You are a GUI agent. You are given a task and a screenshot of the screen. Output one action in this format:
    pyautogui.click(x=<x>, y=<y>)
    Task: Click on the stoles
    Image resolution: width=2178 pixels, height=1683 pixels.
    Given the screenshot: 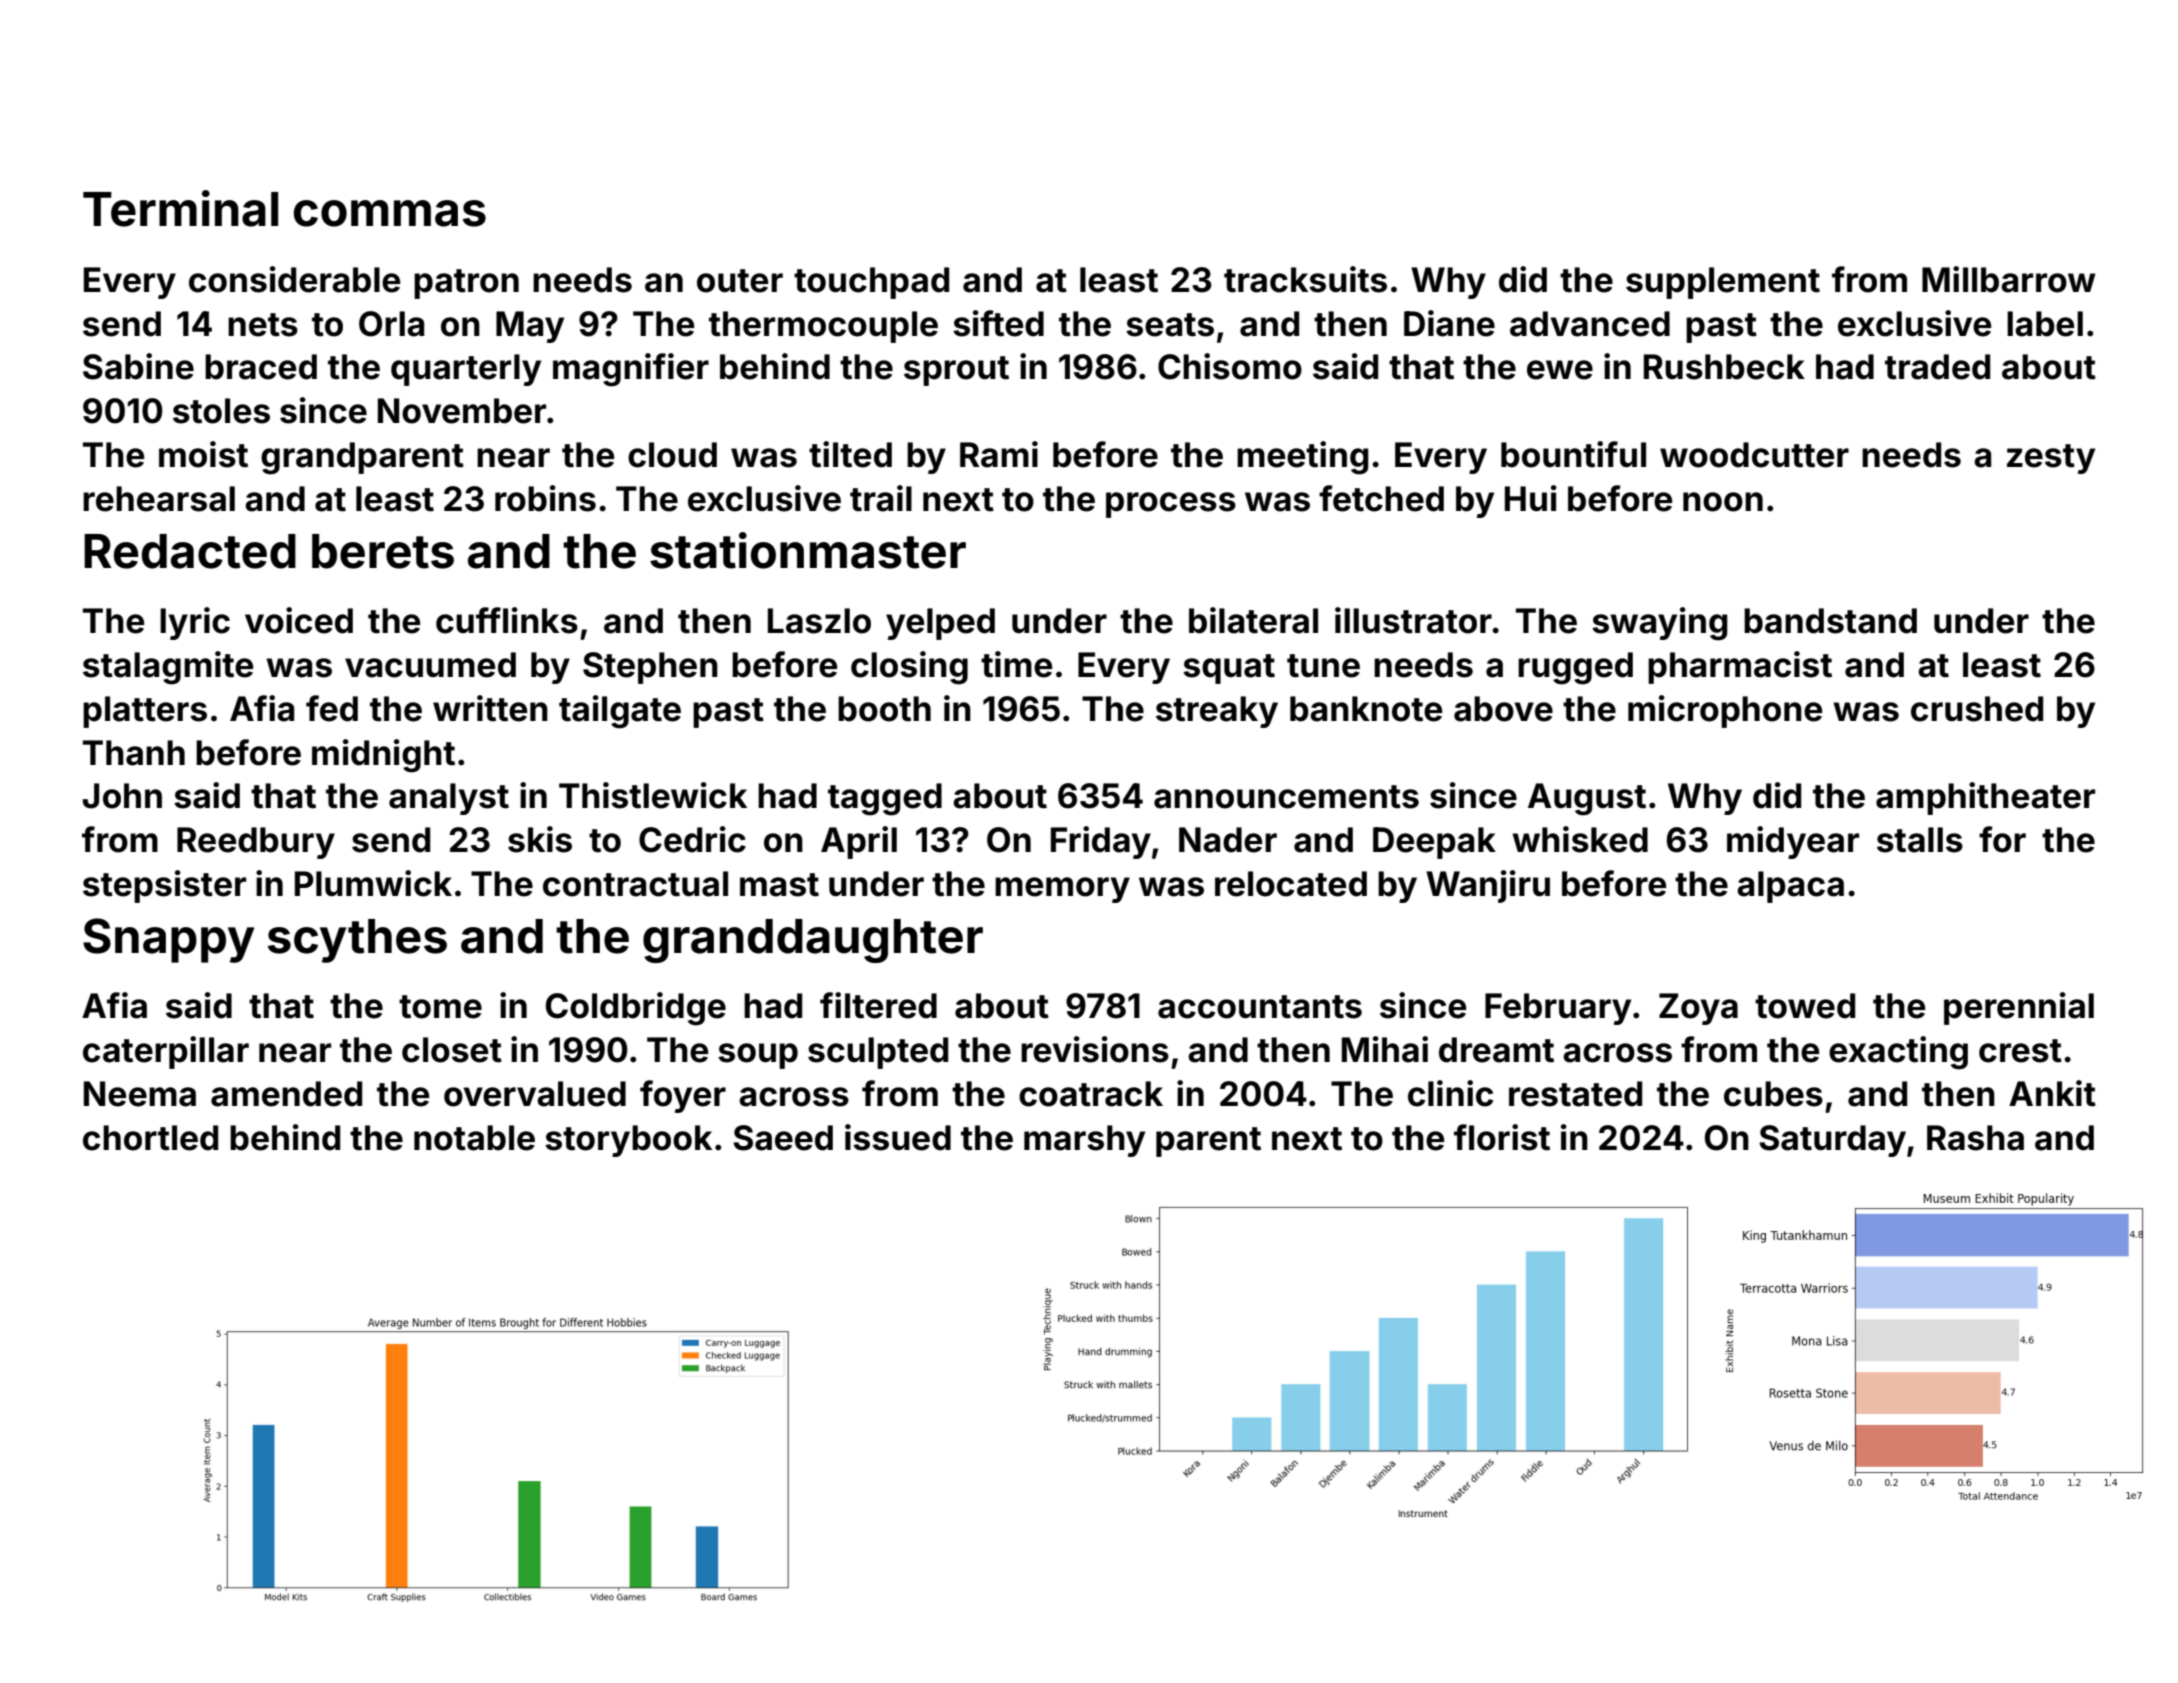 What is the action you would take?
    pyautogui.click(x=221, y=411)
